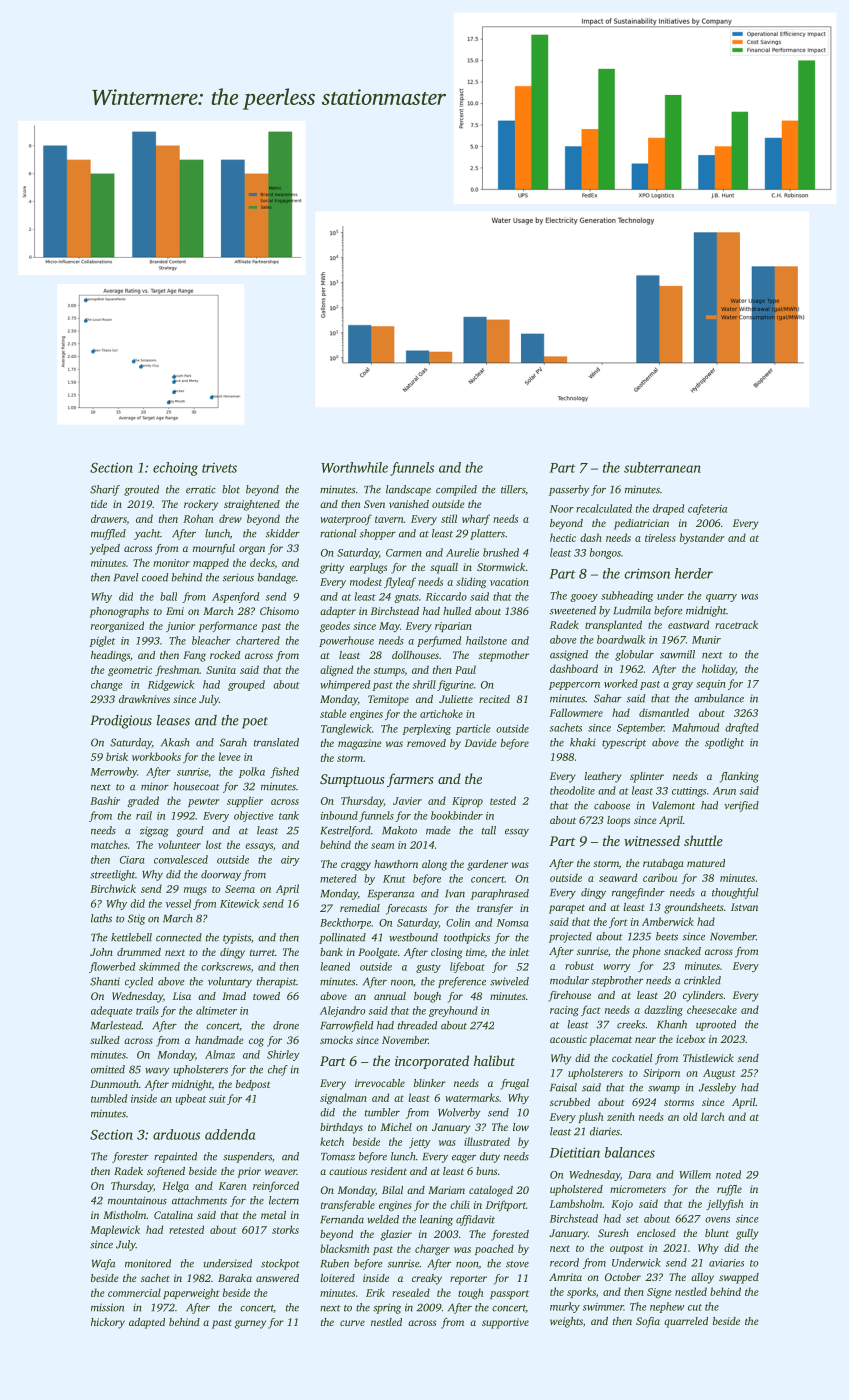 The image size is (849, 1400). Describe the element at coordinates (510, 1235) in the image. I see `forested` at that location.
